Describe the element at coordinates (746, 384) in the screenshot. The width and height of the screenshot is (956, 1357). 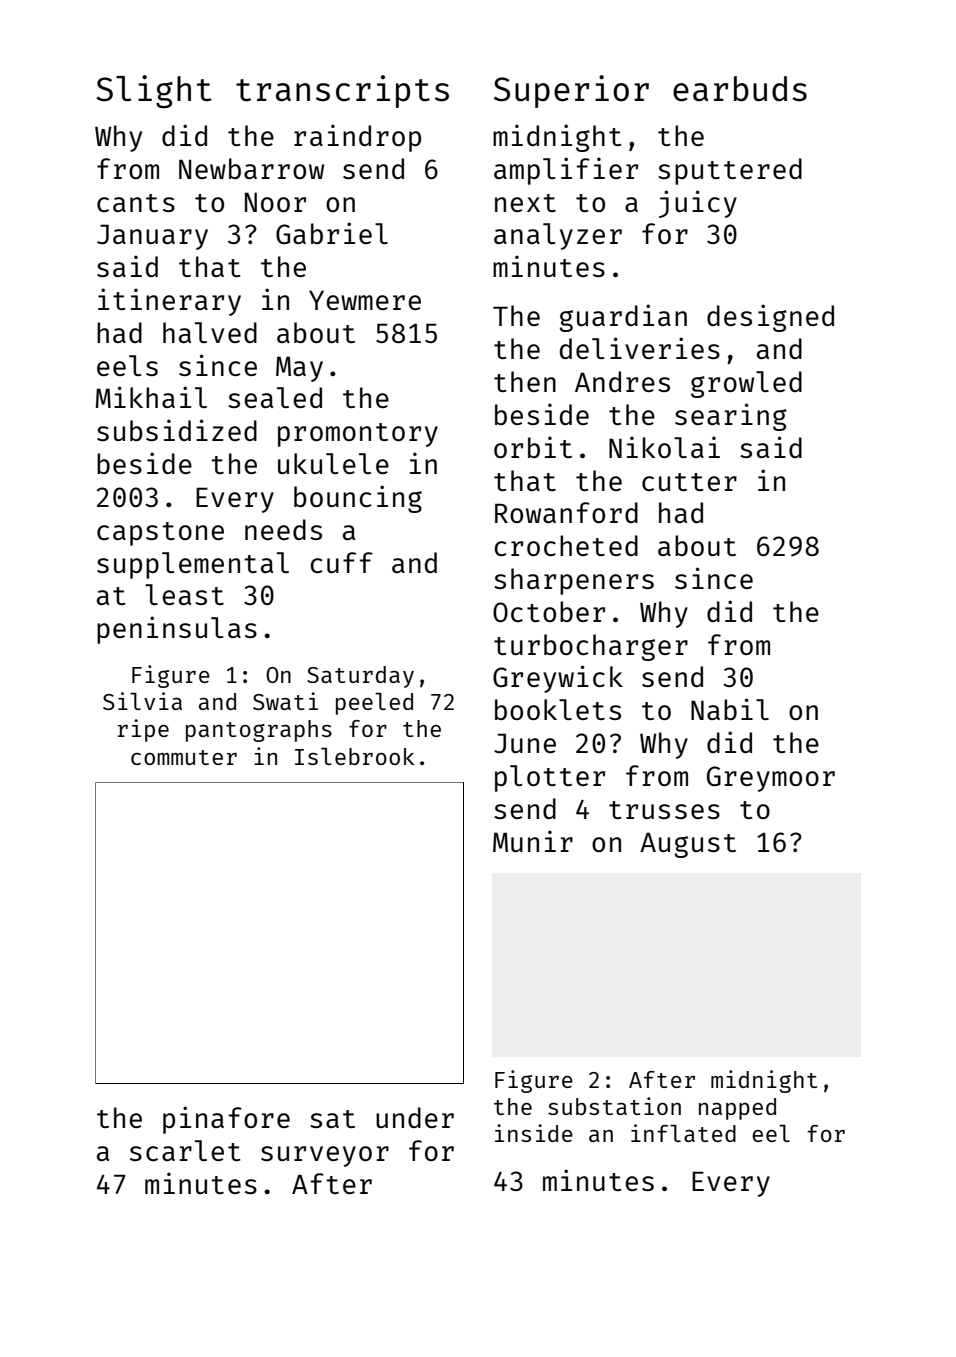
I see `growled` at that location.
